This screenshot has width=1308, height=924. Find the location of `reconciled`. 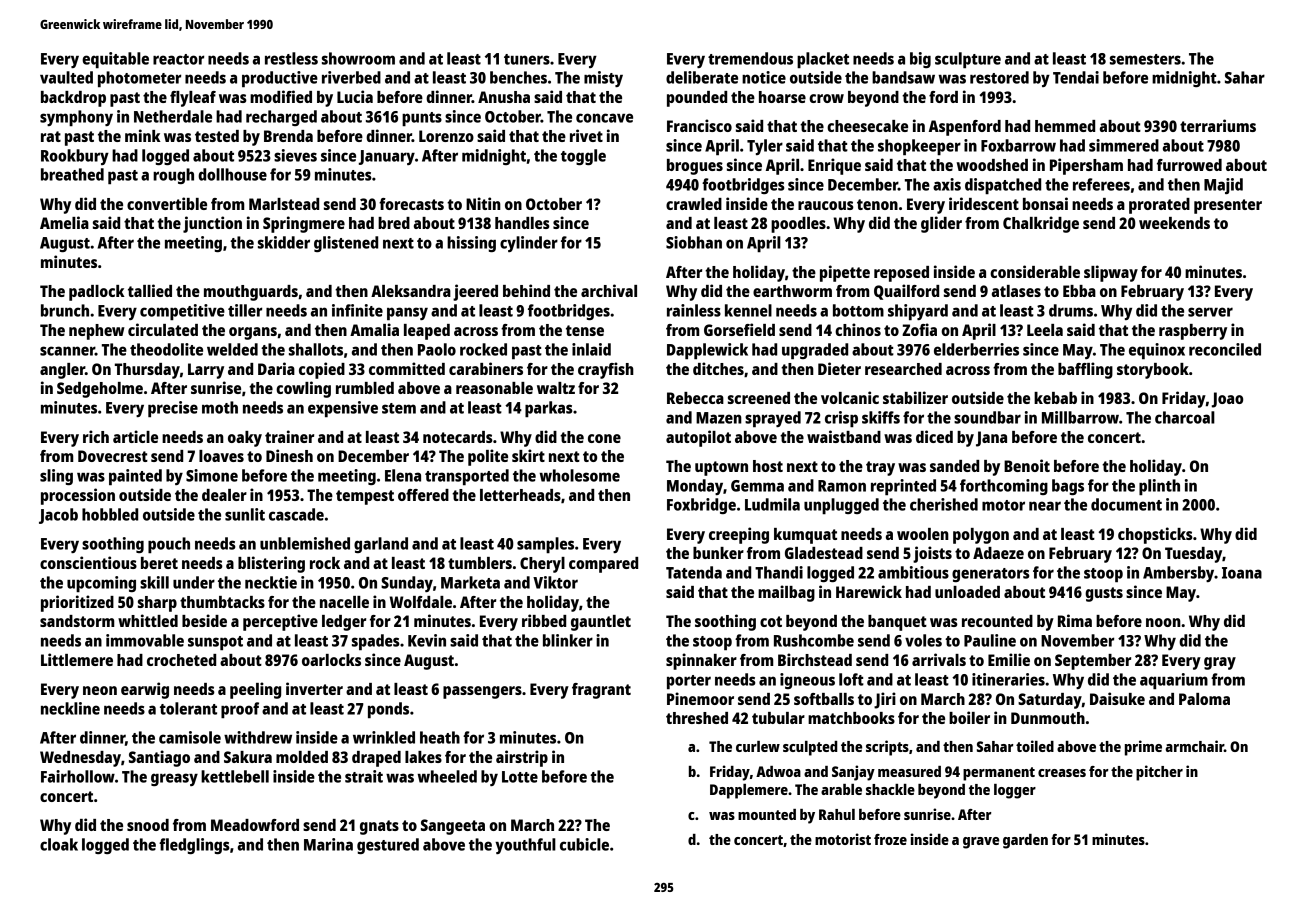

reconciled is located at coordinates (1225, 349).
